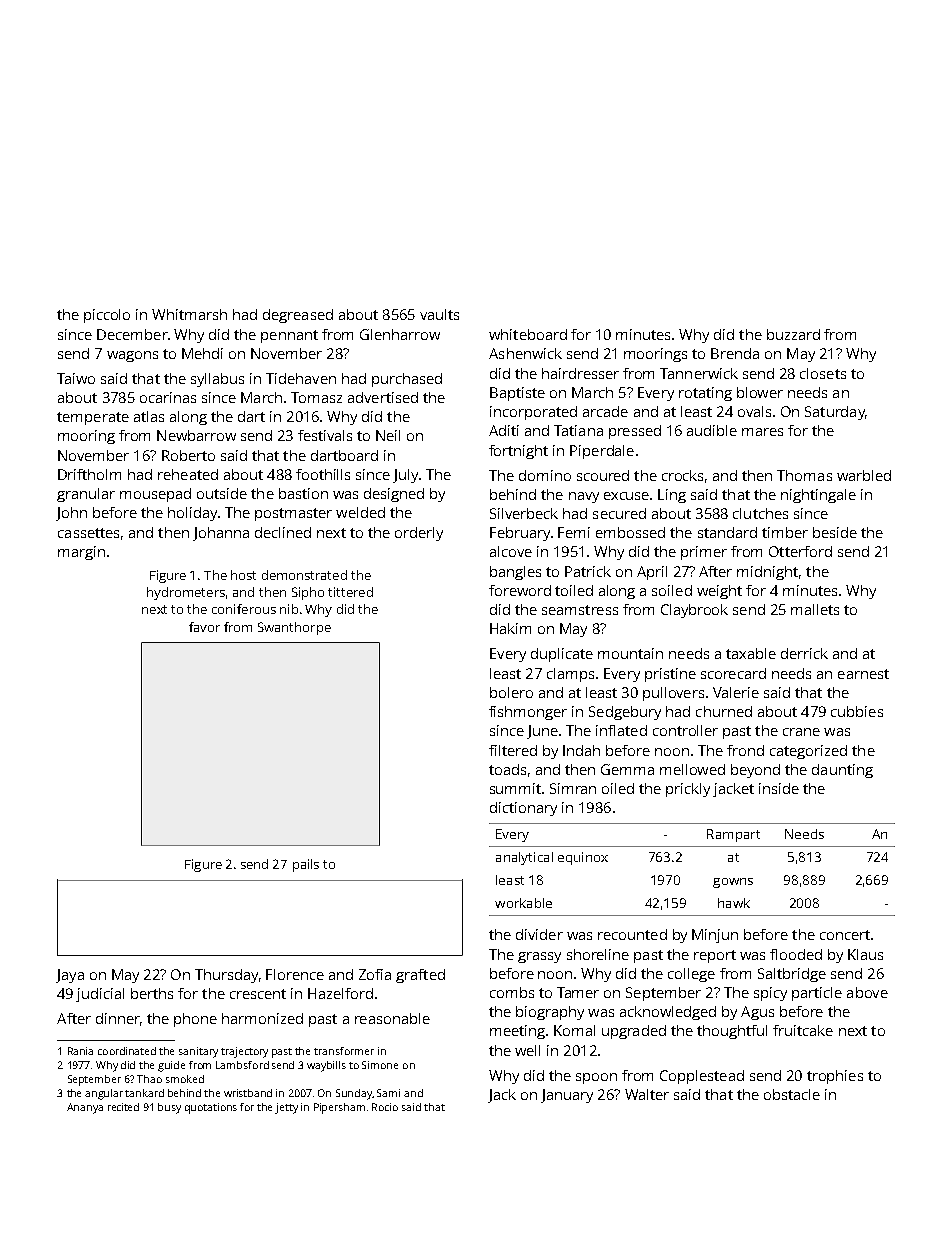 The height and width of the screenshot is (1233, 952). Describe the element at coordinates (198, 1052) in the screenshot. I see `sanitary` at that location.
